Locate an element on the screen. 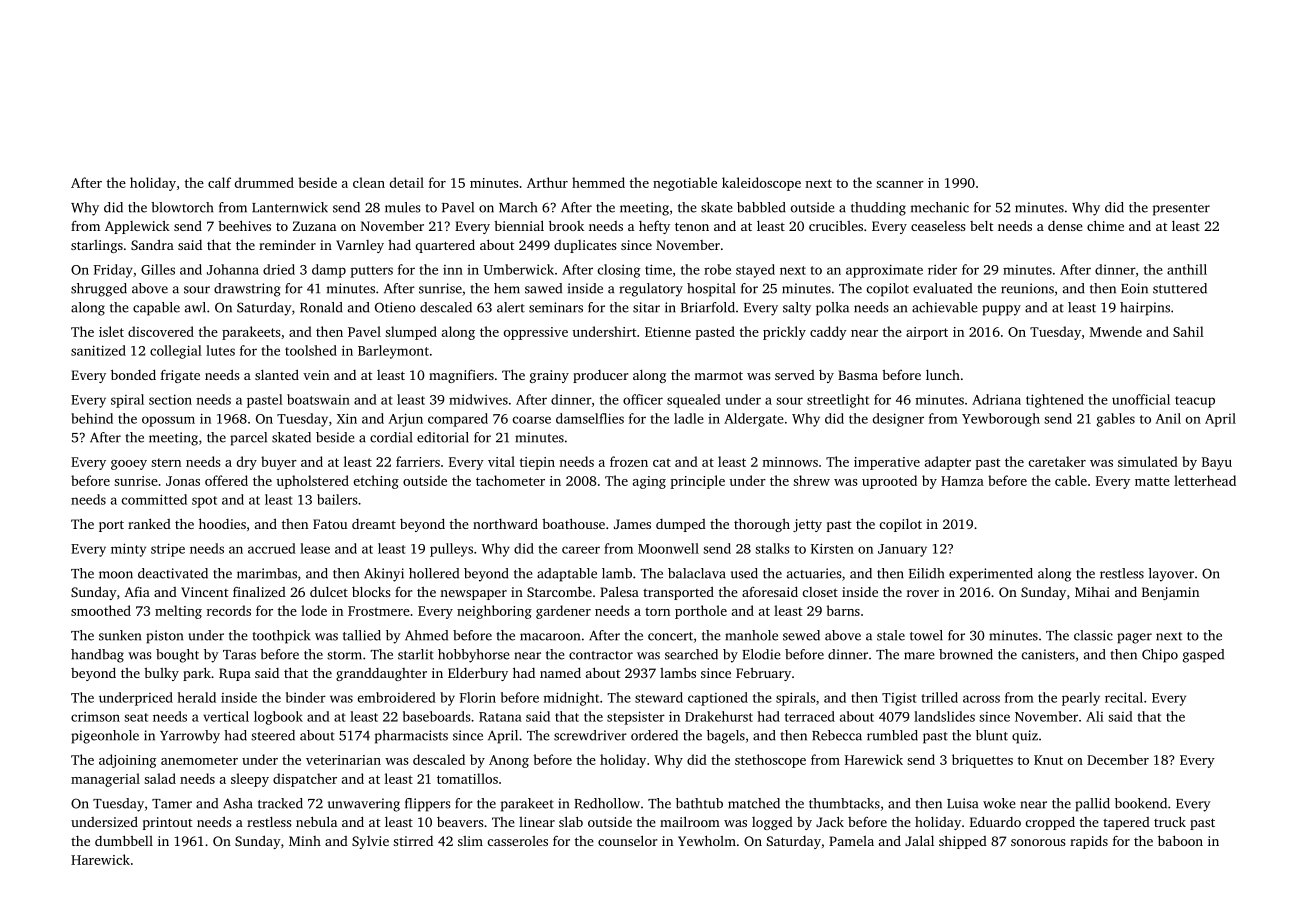 The height and width of the screenshot is (924, 1308). belt is located at coordinates (981, 226).
